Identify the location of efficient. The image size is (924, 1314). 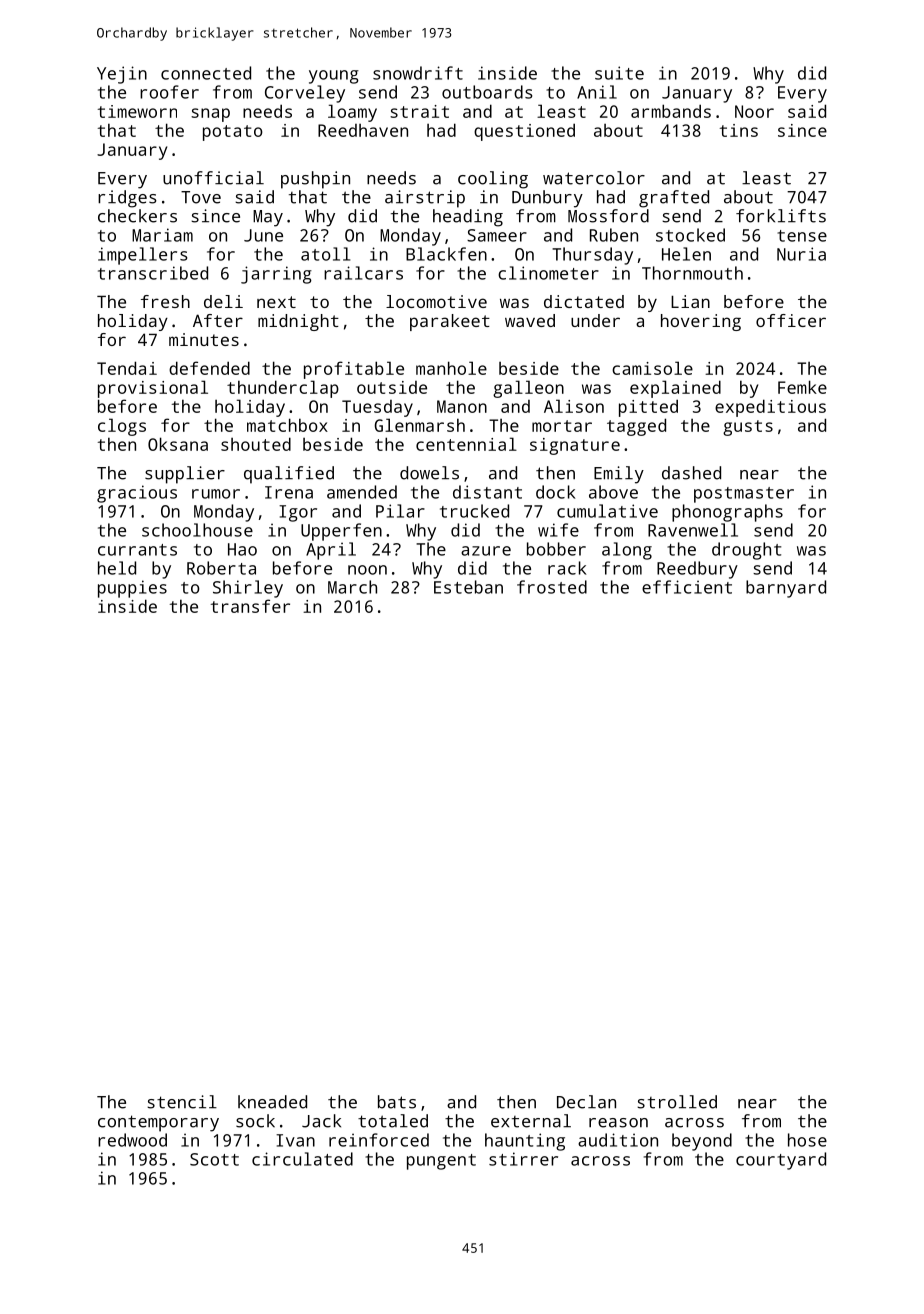
(687, 587).
